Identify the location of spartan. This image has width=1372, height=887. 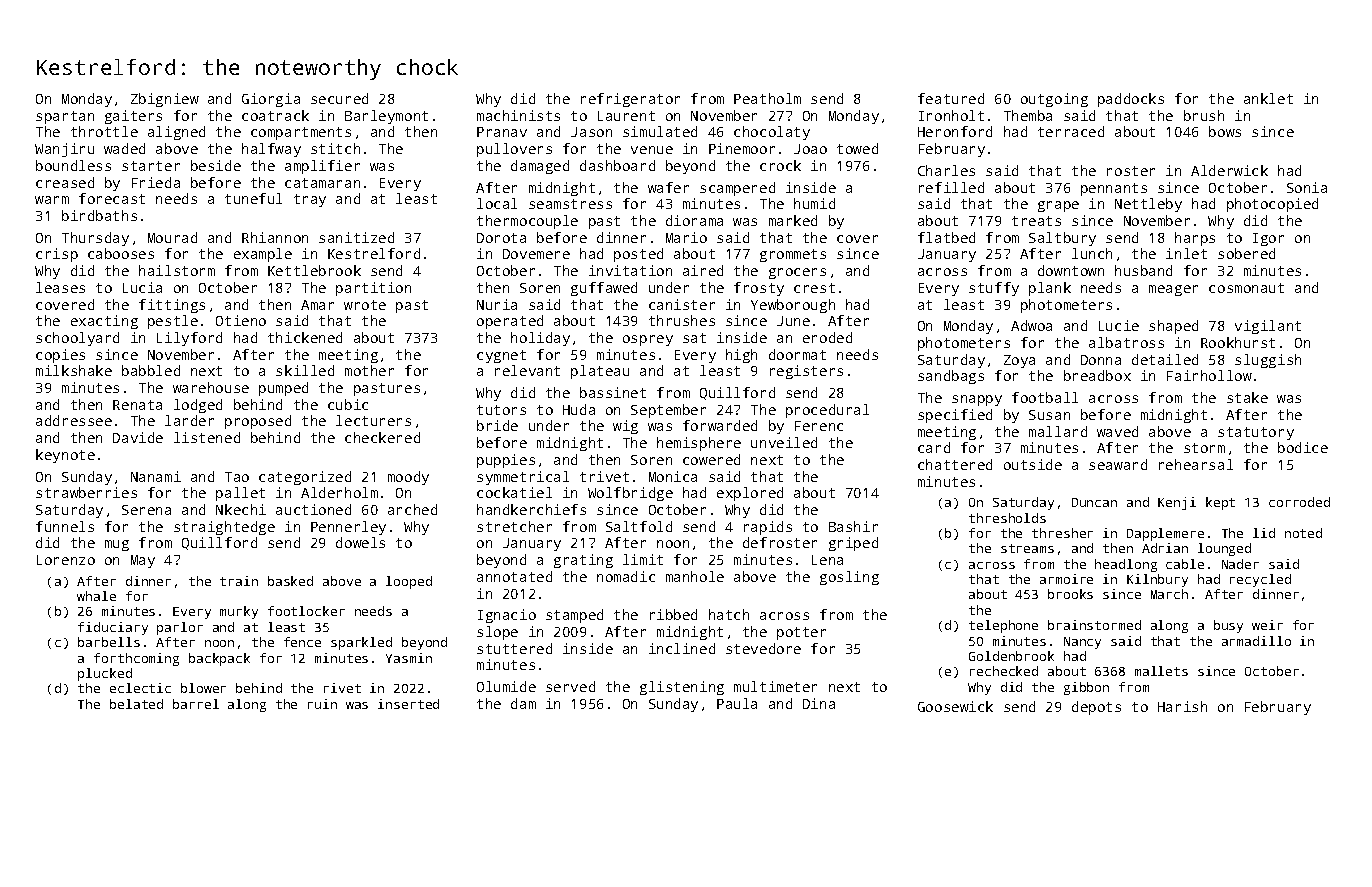
(65, 117).
